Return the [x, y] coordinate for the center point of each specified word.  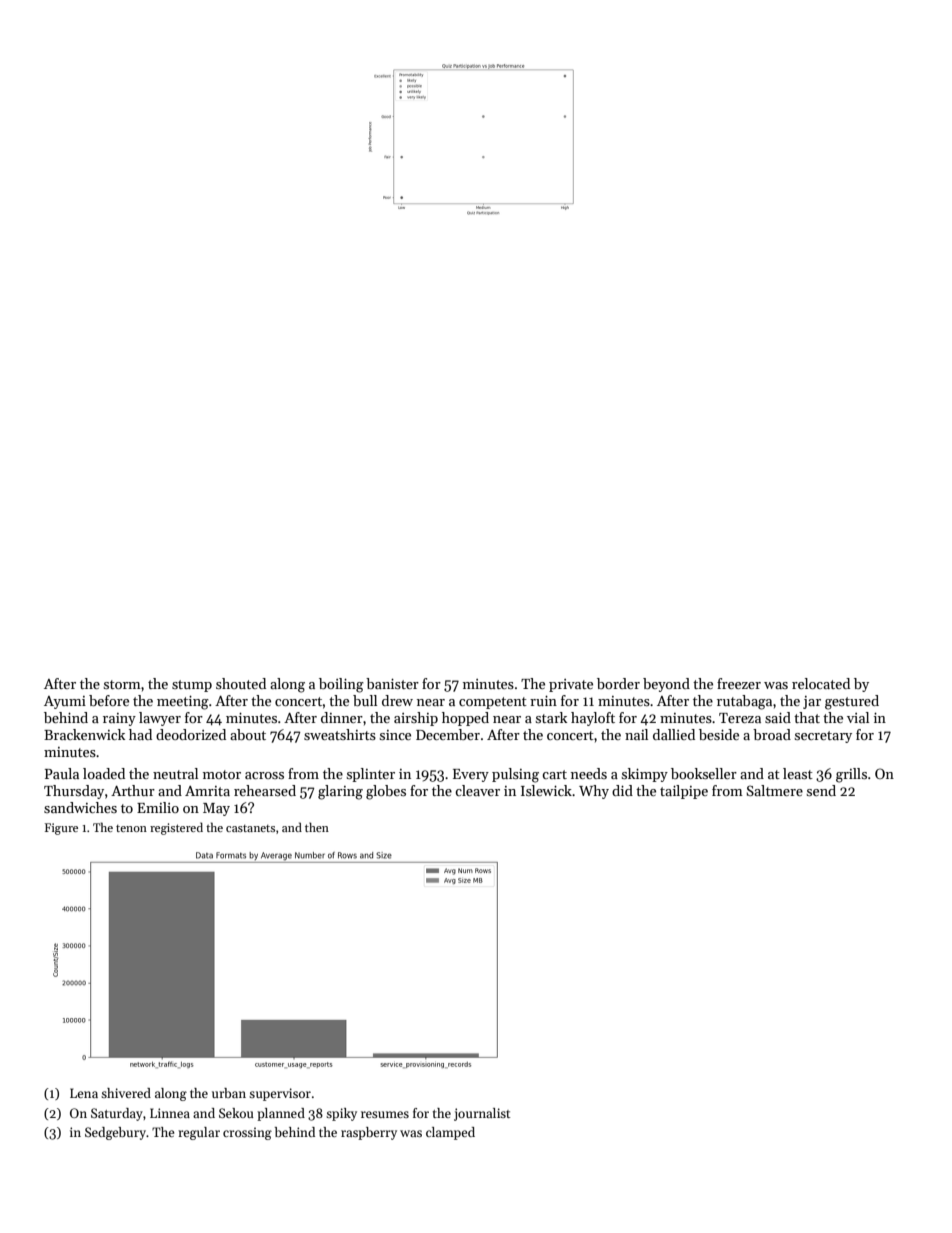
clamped [450, 1133]
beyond [666, 685]
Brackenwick [84, 734]
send [821, 790]
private [571, 685]
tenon [131, 828]
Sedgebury [115, 1133]
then [317, 827]
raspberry [369, 1133]
